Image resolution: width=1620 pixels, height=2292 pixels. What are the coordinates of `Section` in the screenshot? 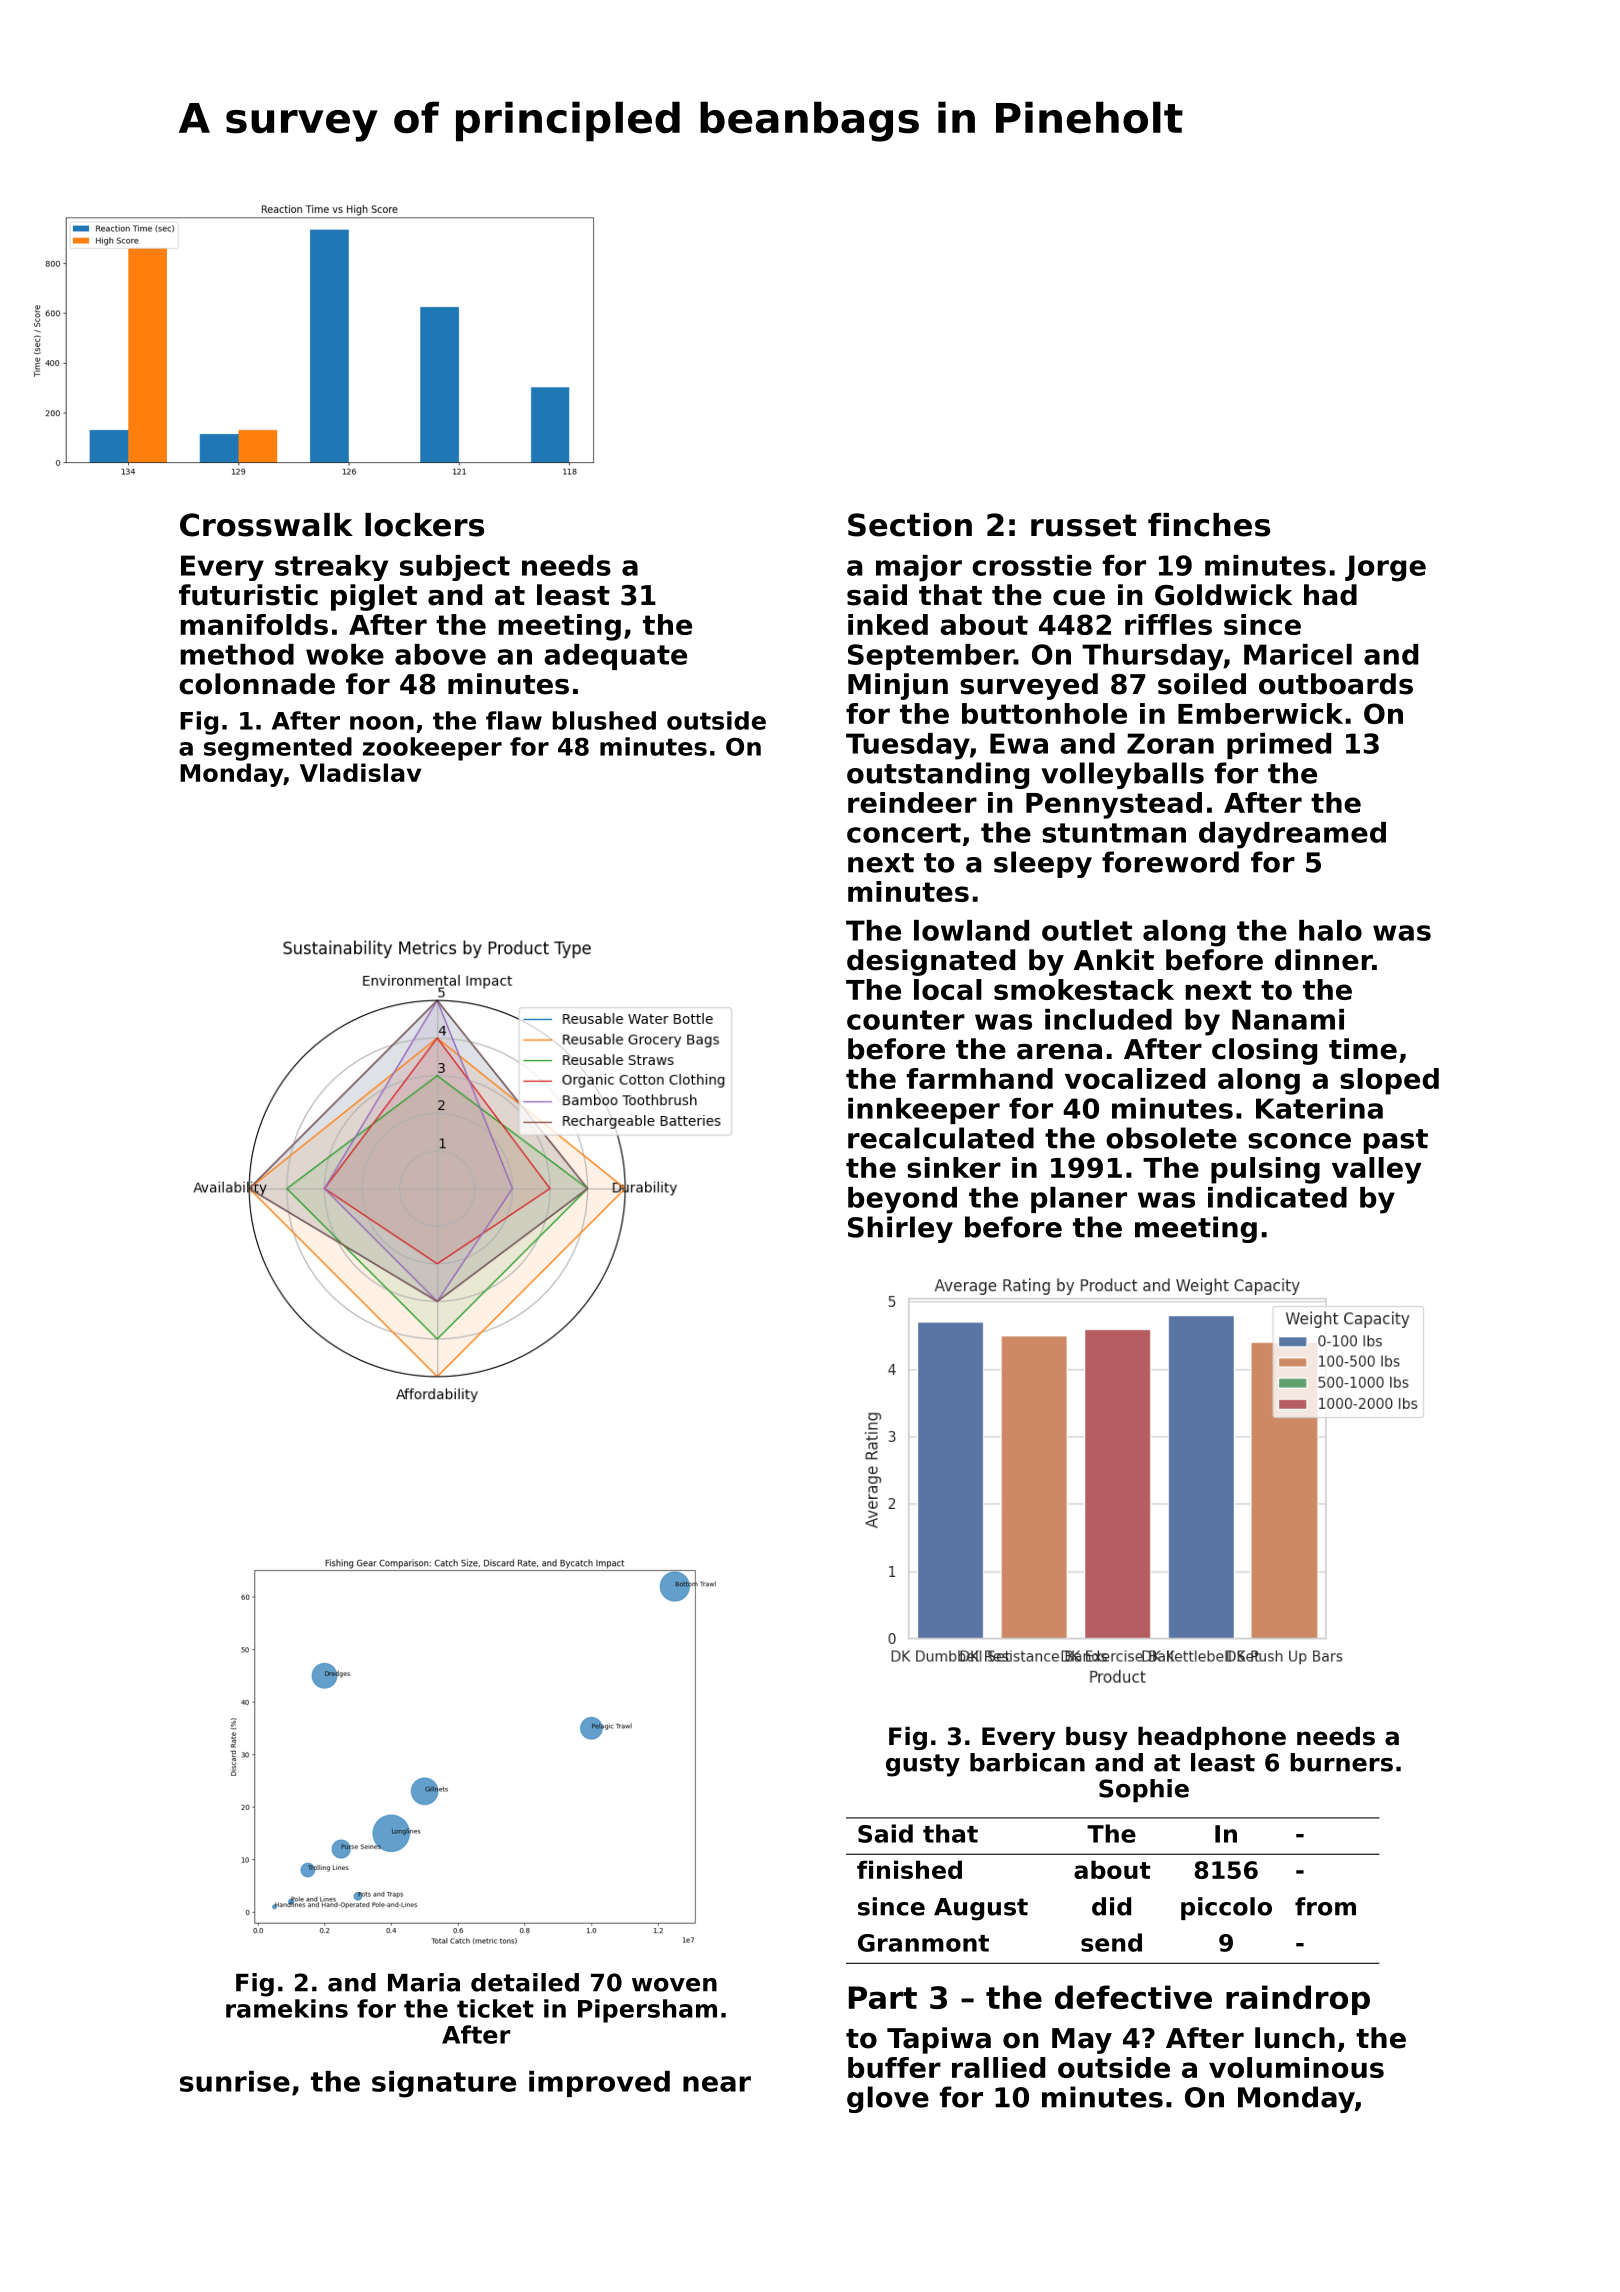 It's located at (910, 525).
